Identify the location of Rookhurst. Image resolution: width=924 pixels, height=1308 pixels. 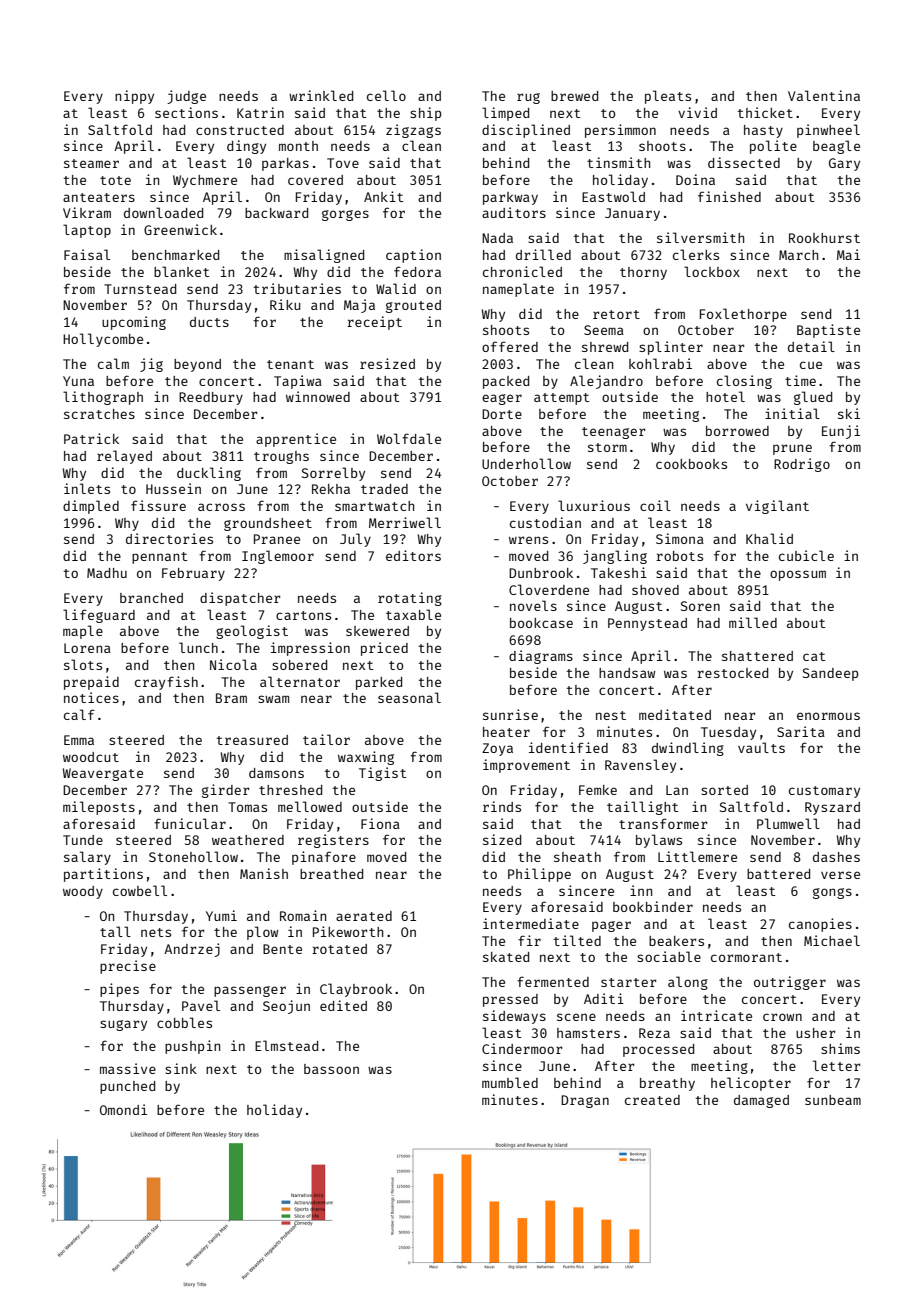
(824, 238).
